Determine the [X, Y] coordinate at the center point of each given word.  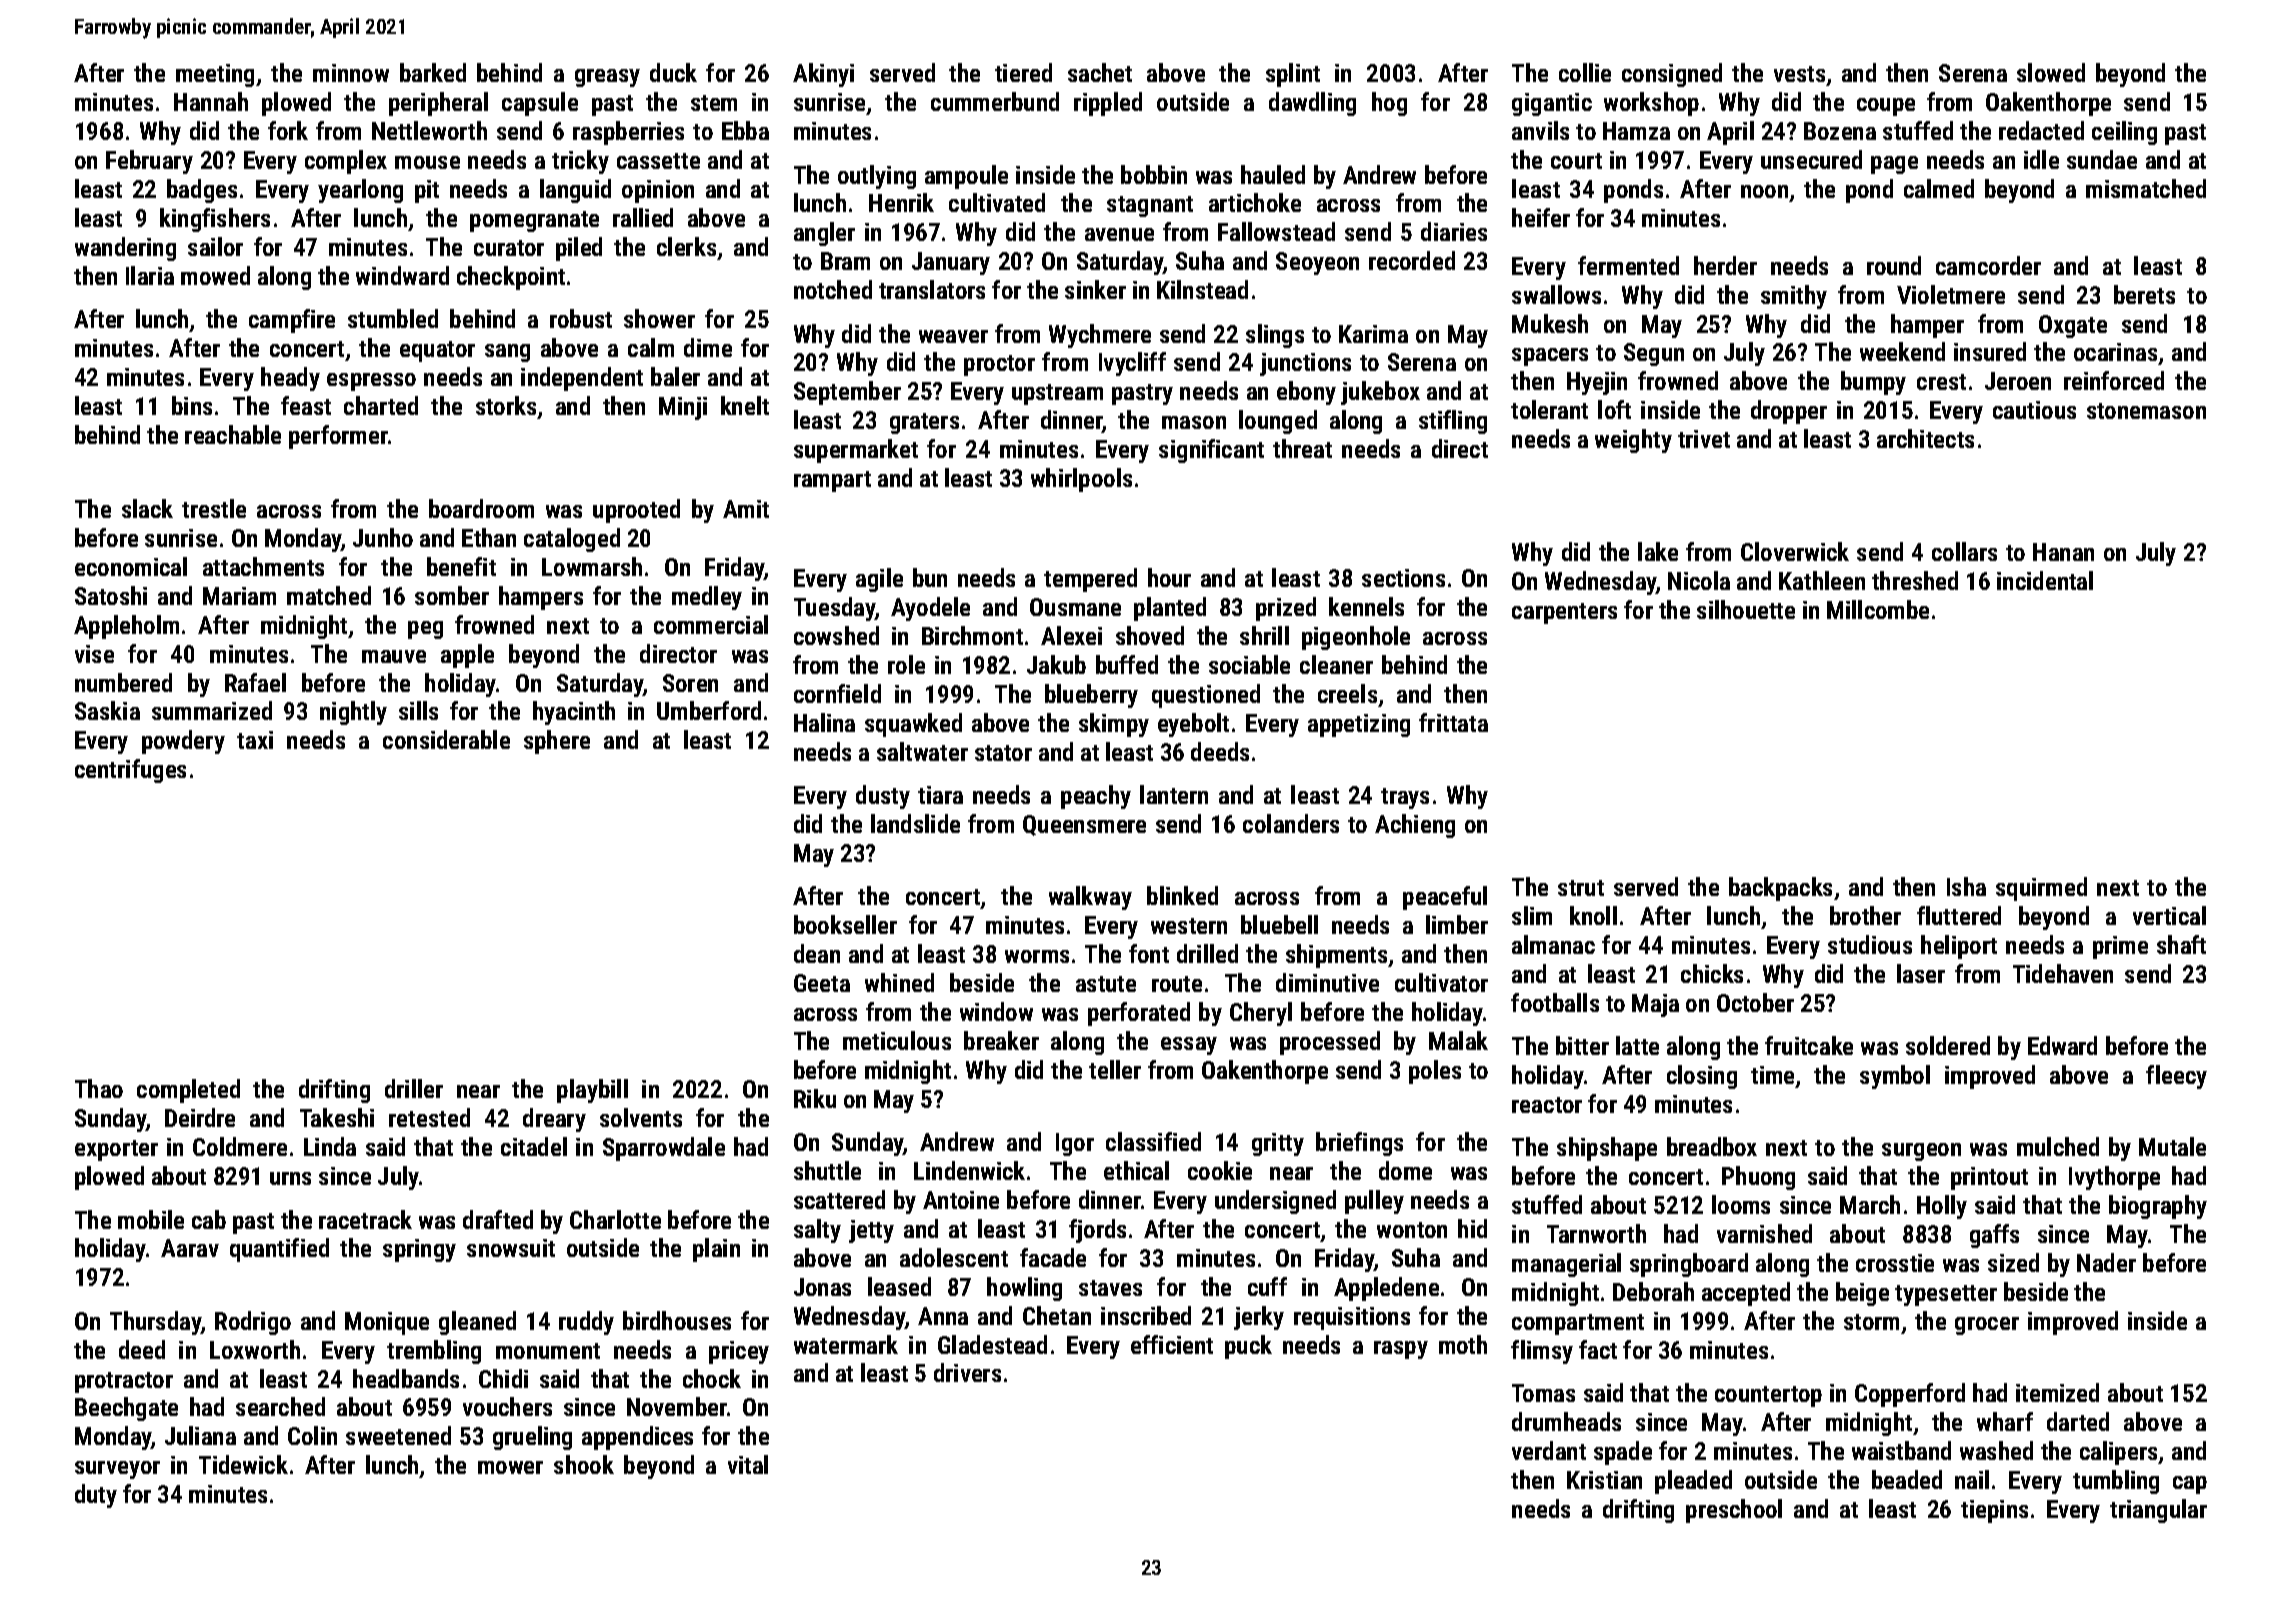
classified [1153, 1141]
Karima [1373, 334]
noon [1764, 191]
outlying [877, 177]
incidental [2045, 580]
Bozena [1840, 131]
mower [510, 1467]
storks [506, 405]
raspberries [628, 133]
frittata [1453, 722]
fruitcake [1809, 1045]
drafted [498, 1219]
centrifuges [130, 771]
